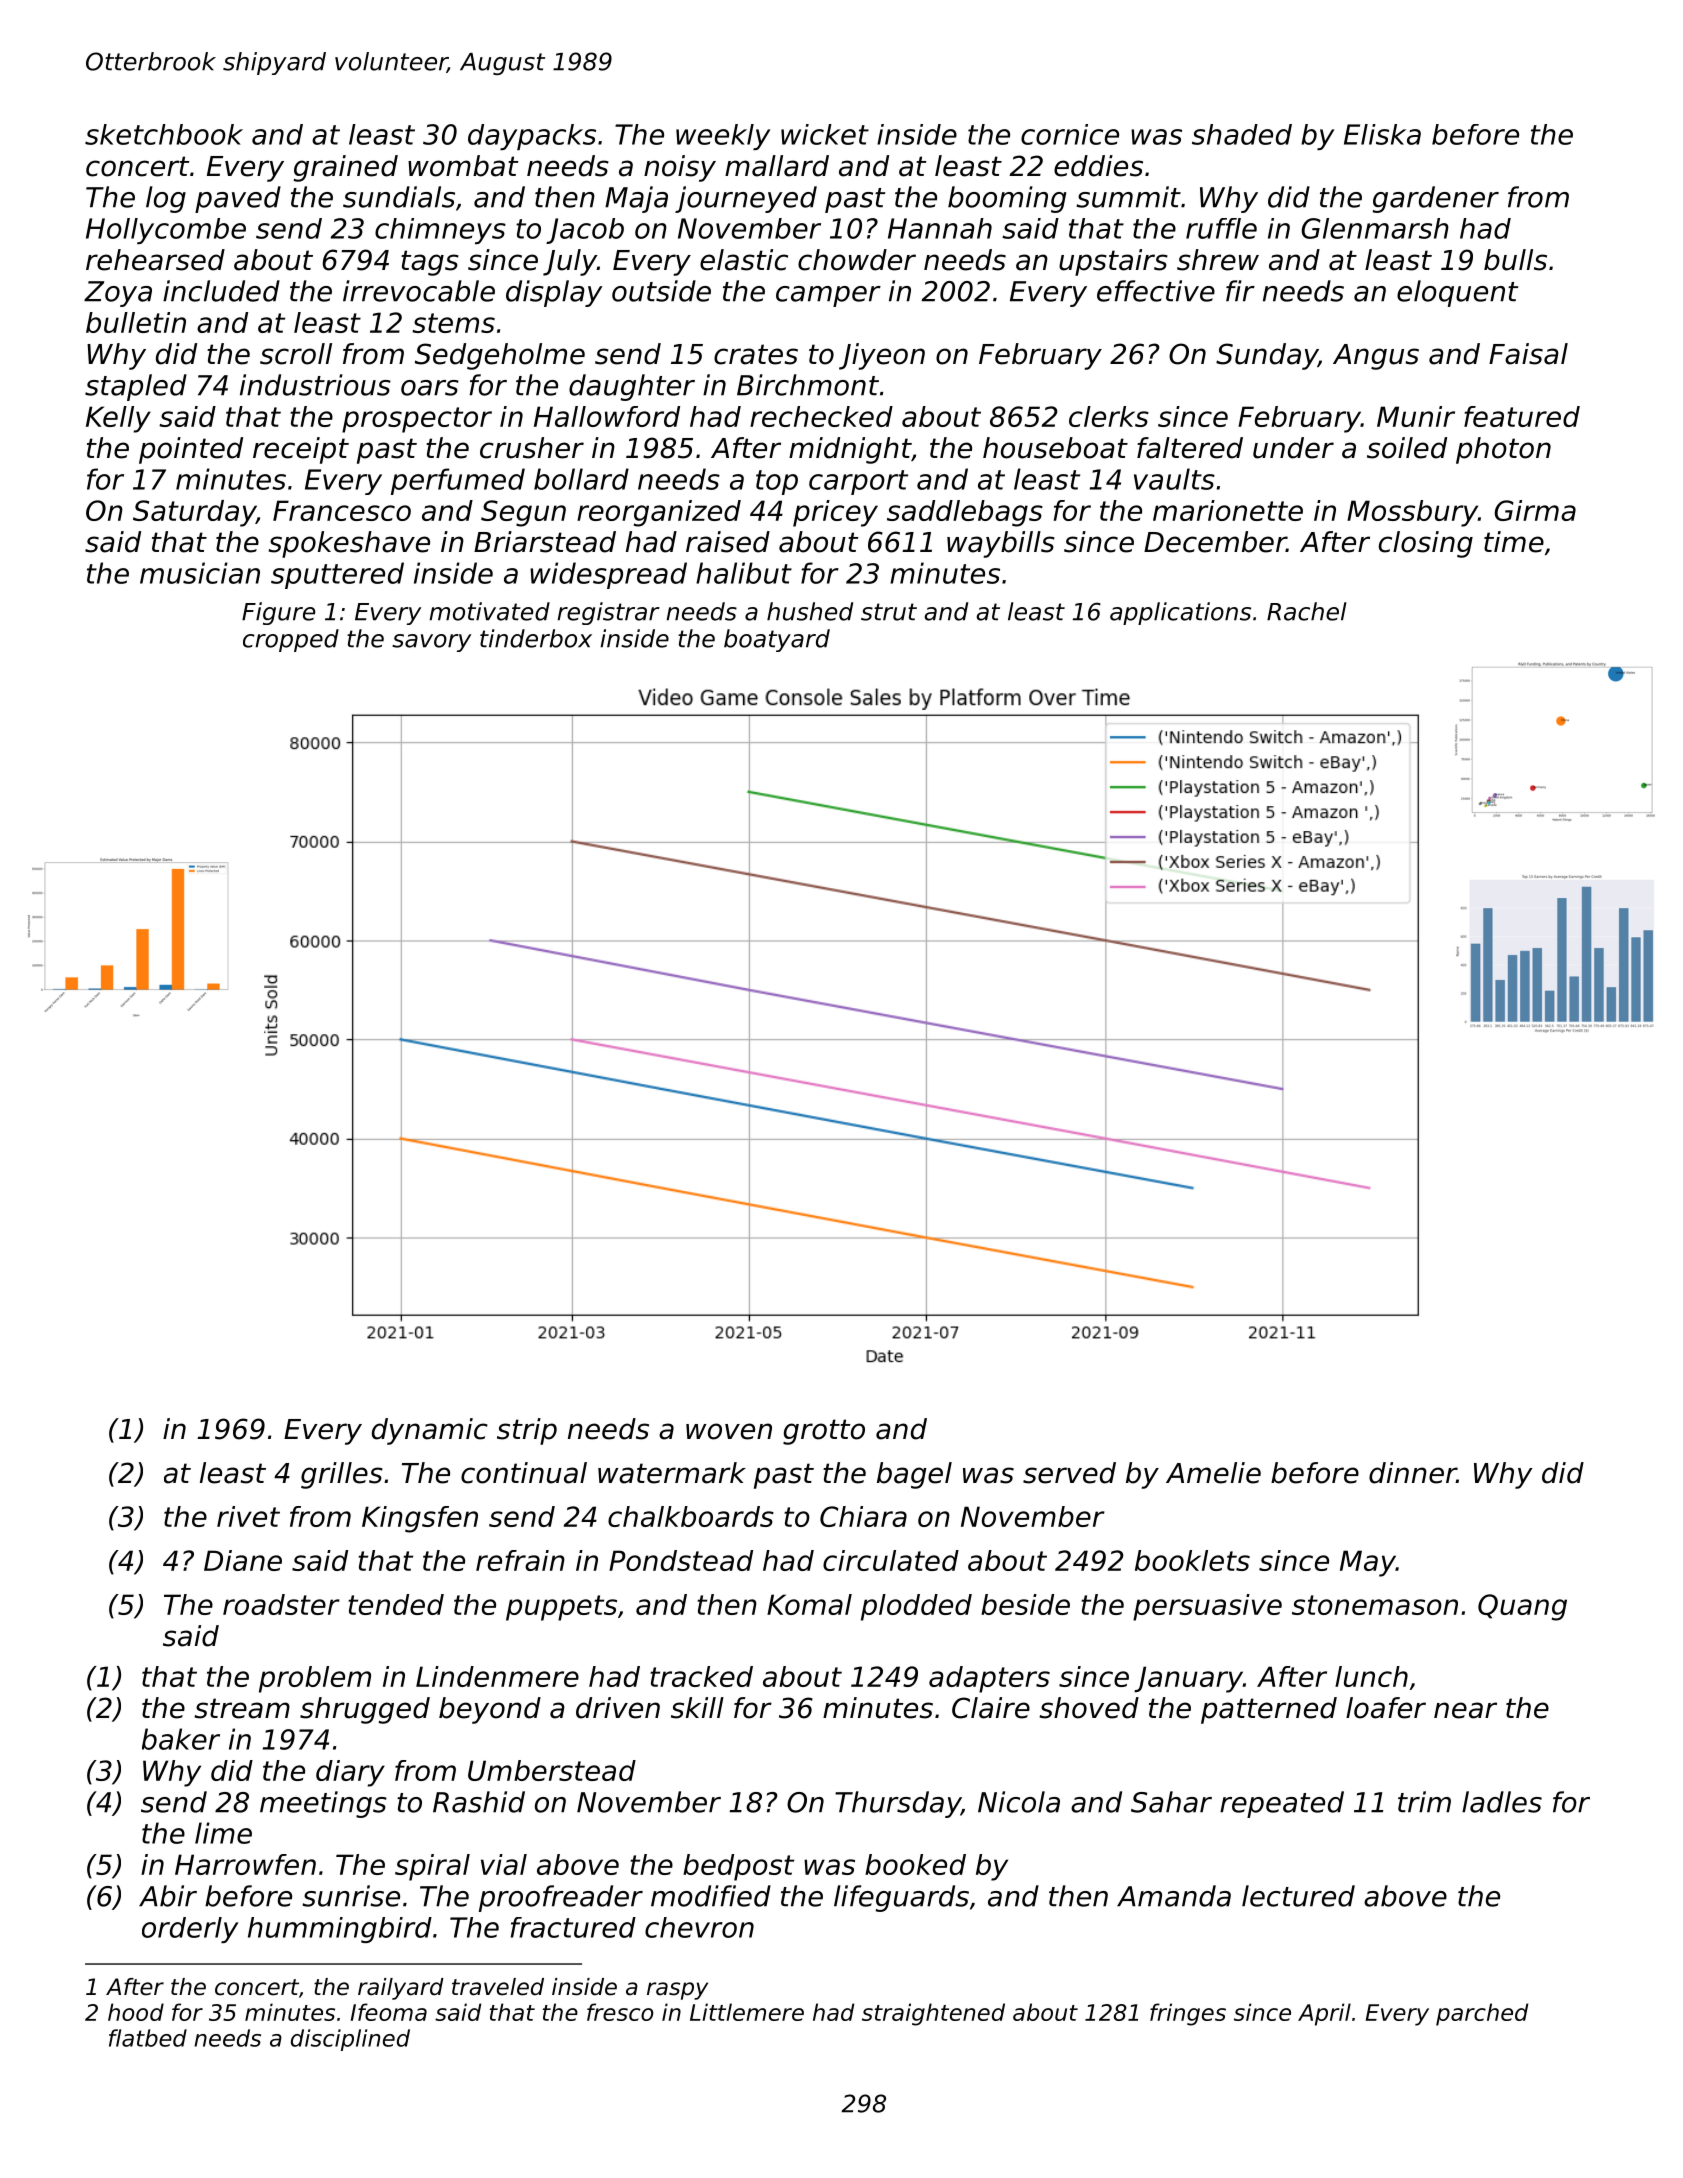 This document has width=1683, height=2178. Describe the element at coordinates (1221, 228) in the document. I see `ruffle` at that location.
